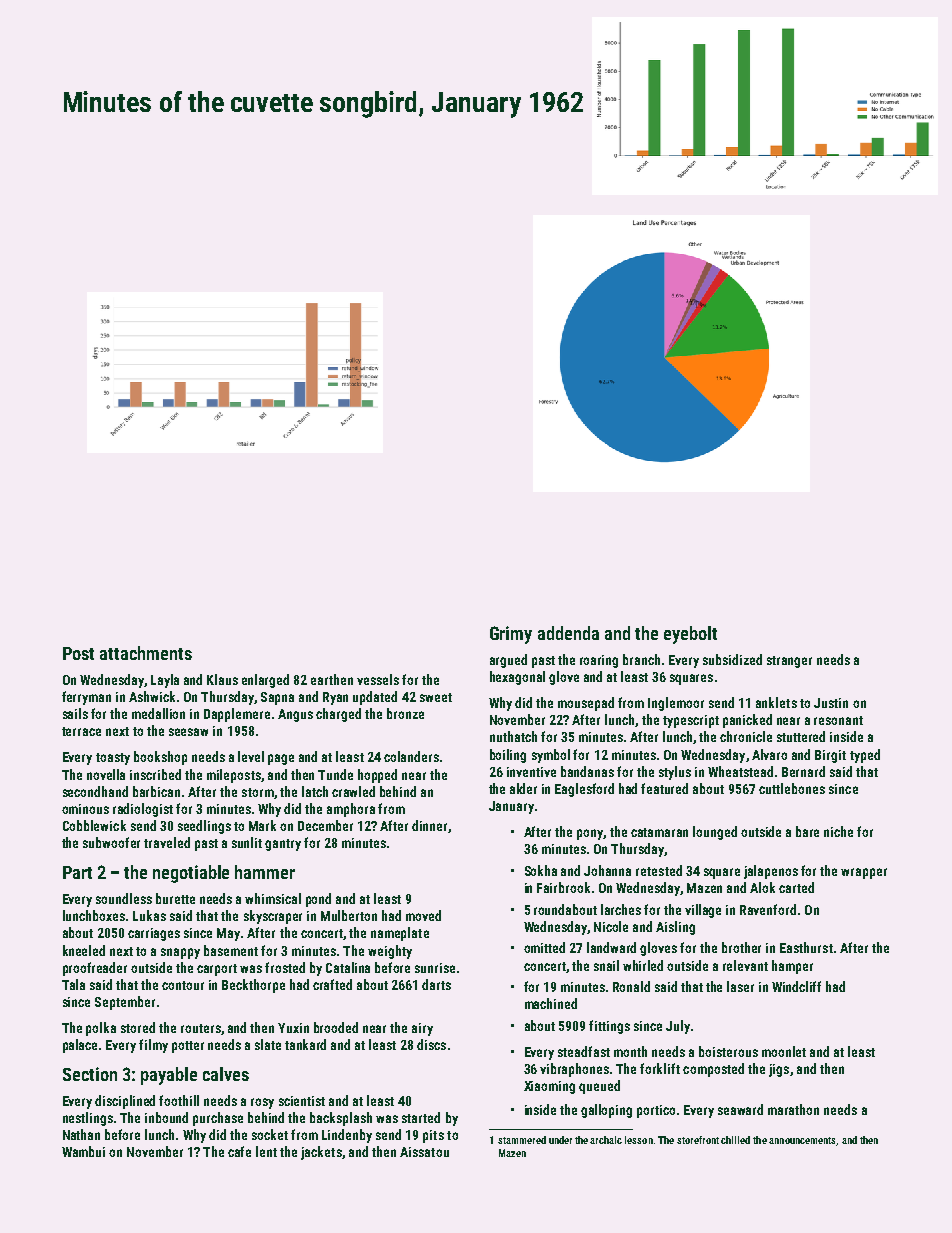  Describe the element at coordinates (690, 635) in the document. I see `eyebolt` at that location.
